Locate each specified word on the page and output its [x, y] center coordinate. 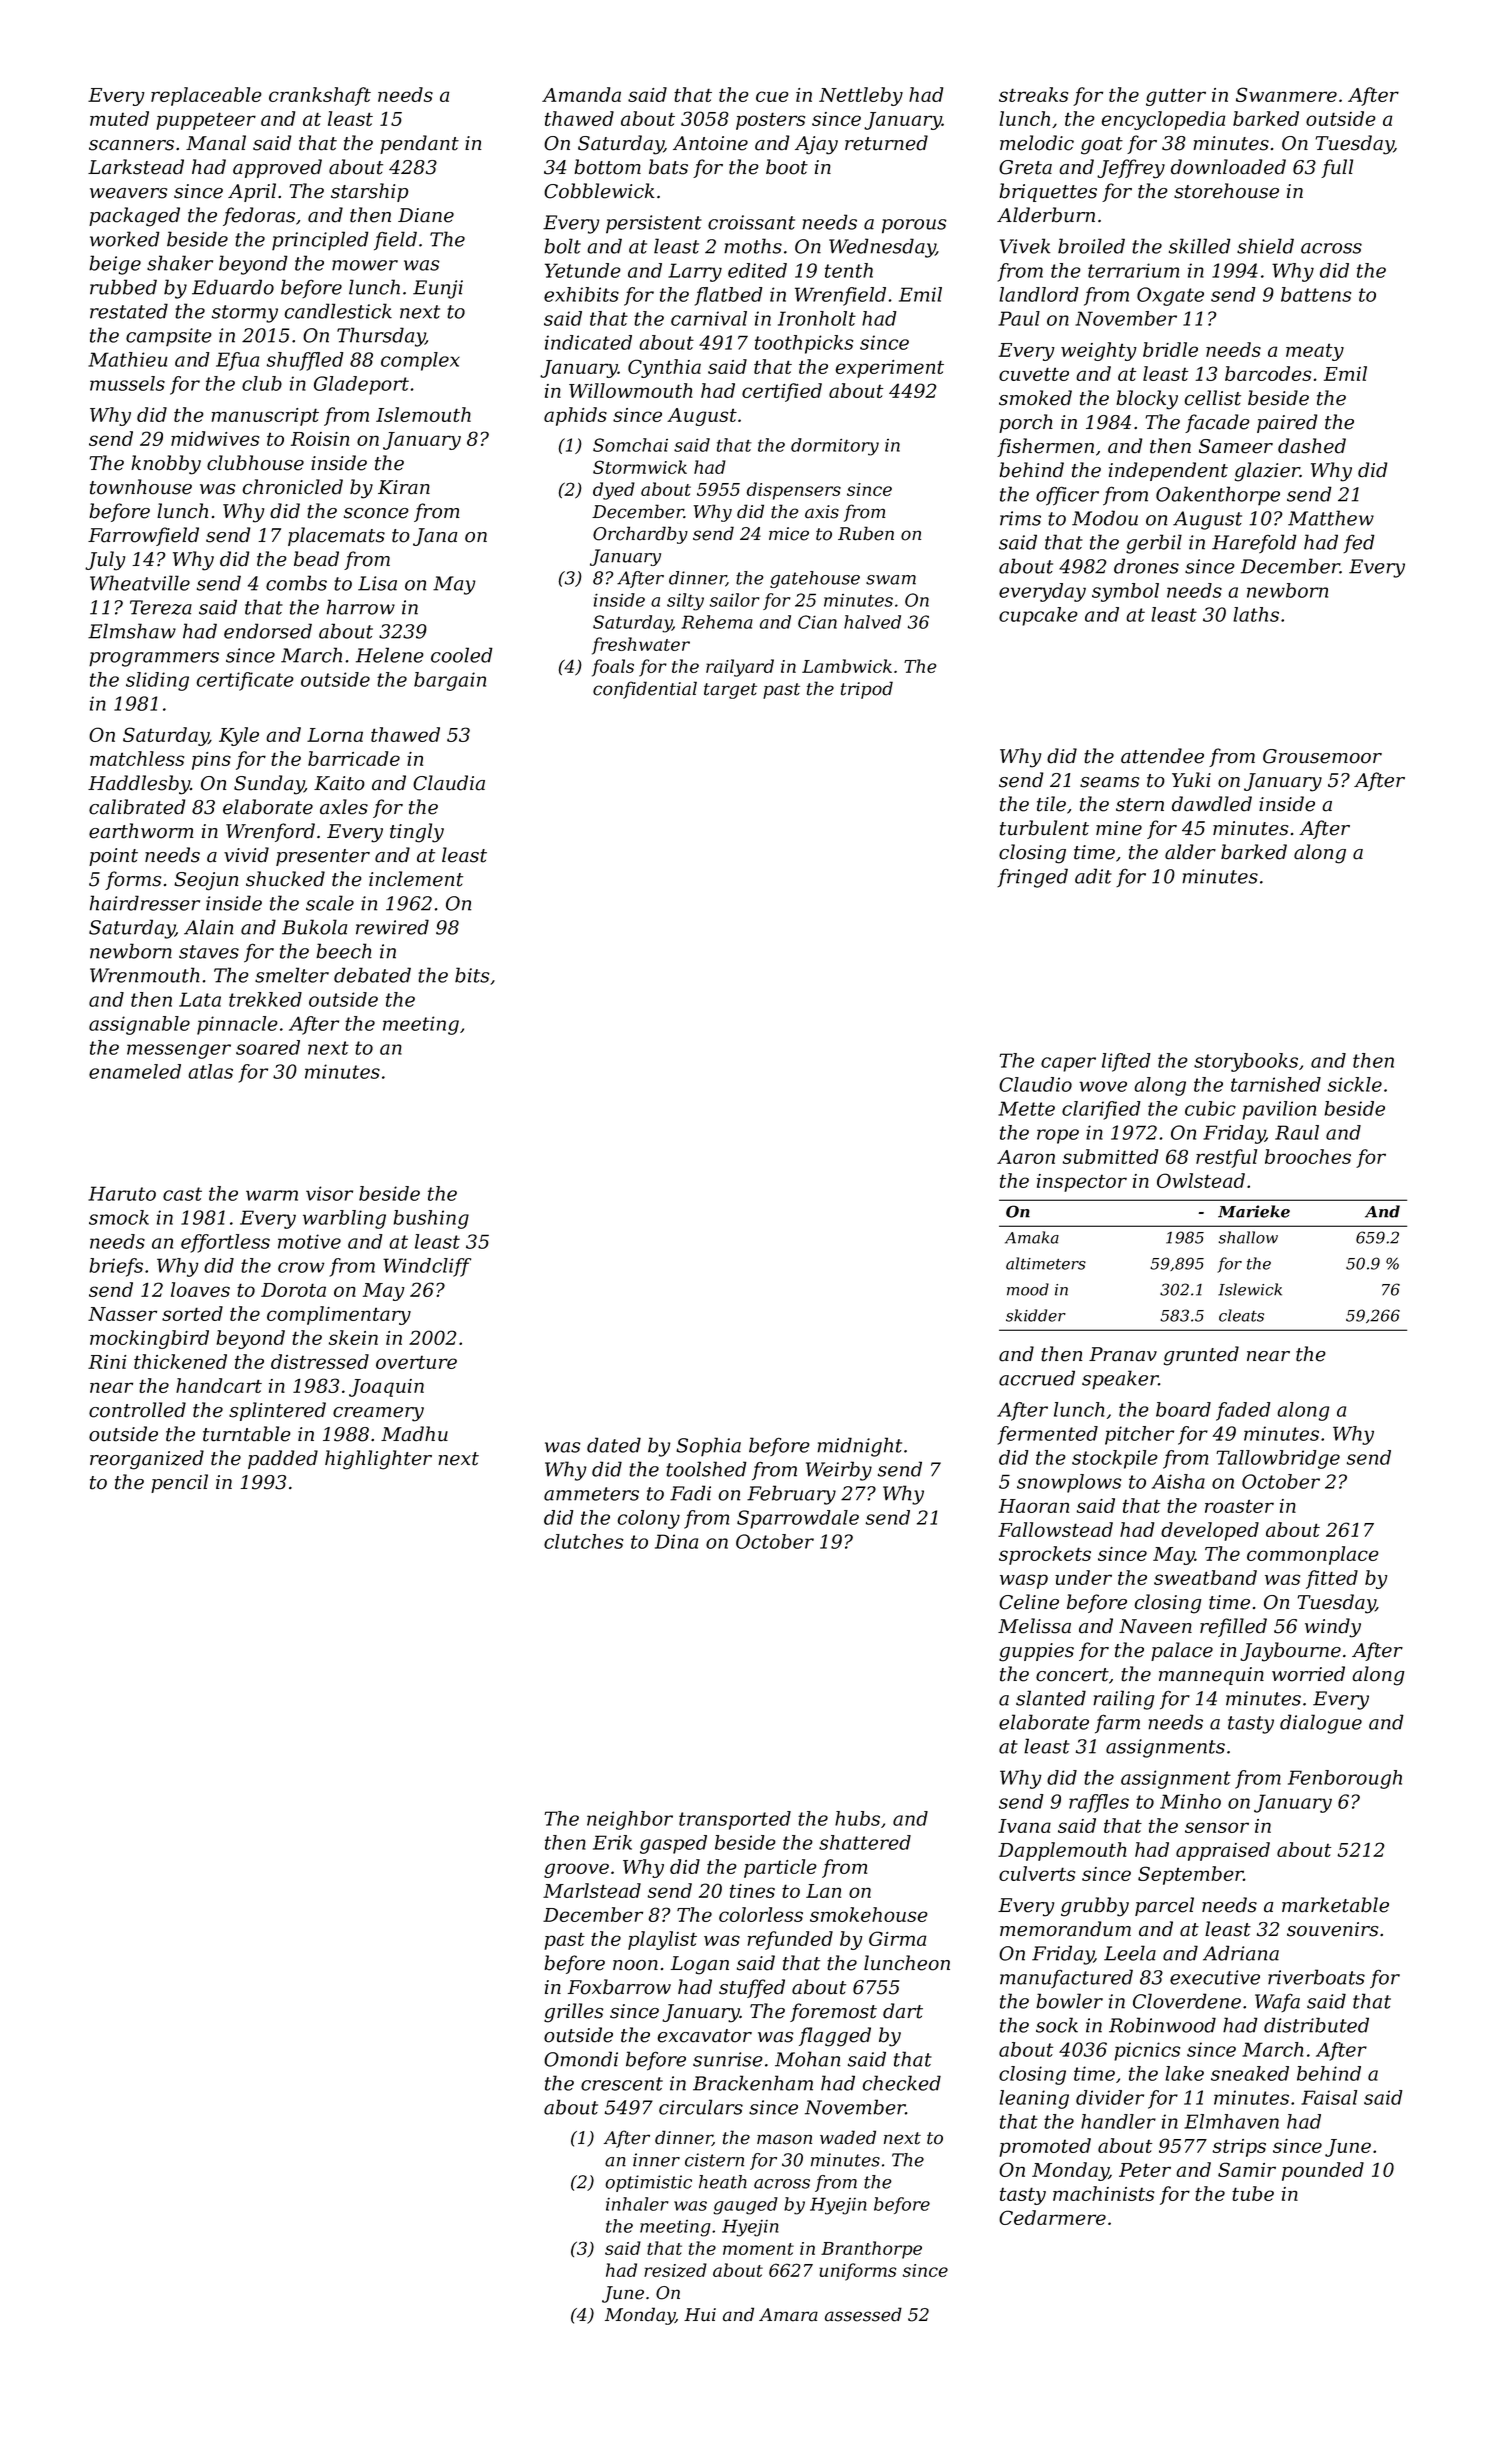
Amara [788, 2315]
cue [772, 96]
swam [891, 580]
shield [1265, 246]
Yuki [1191, 780]
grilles [573, 2013]
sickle [1355, 1084]
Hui [700, 2315]
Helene [390, 655]
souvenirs [1332, 1929]
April [252, 192]
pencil [179, 1483]
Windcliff [427, 1267]
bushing [431, 1219]
